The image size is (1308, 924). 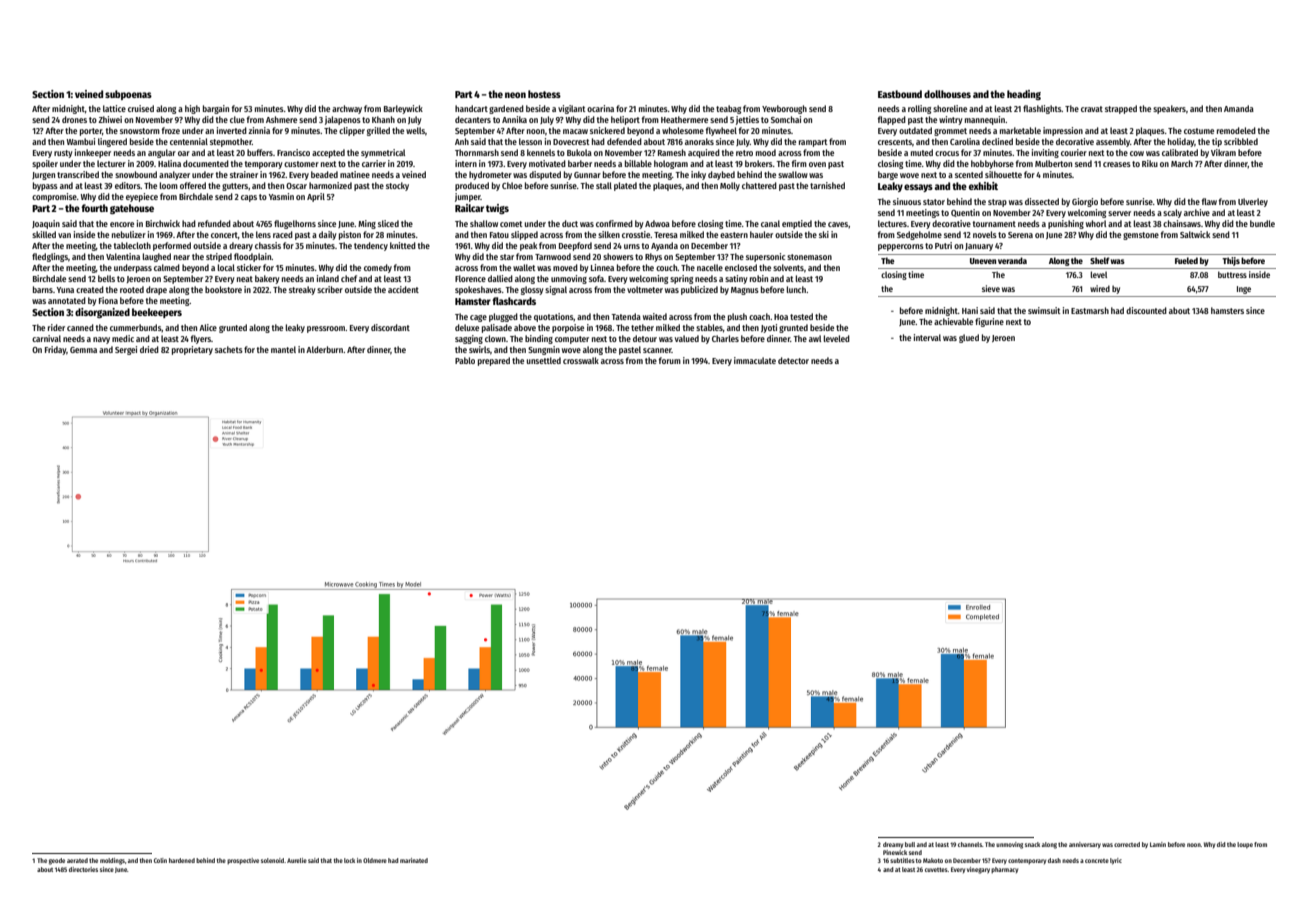 I want to click on Colin, so click(x=160, y=860).
